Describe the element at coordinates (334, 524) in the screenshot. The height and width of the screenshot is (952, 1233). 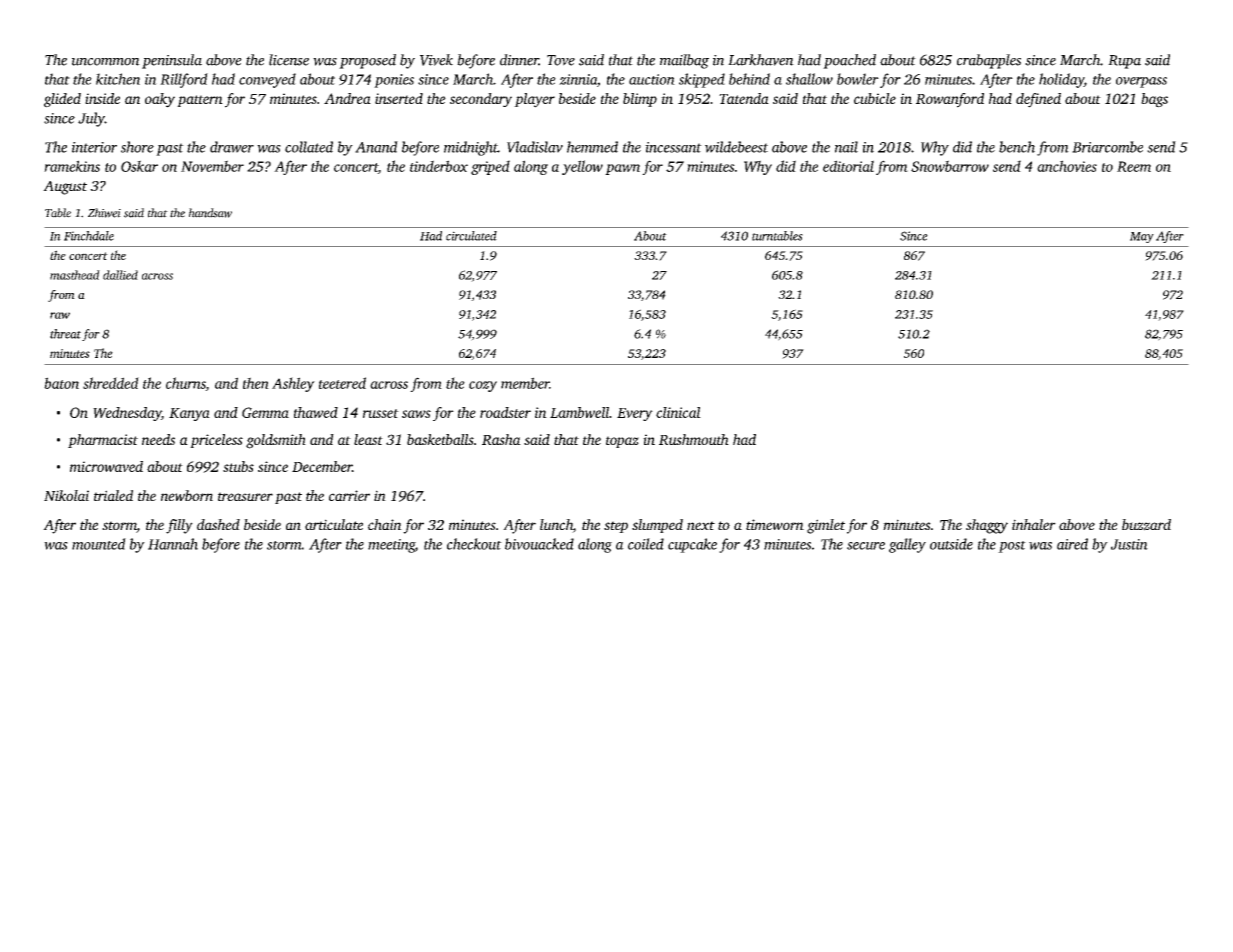
I see `articulate` at that location.
